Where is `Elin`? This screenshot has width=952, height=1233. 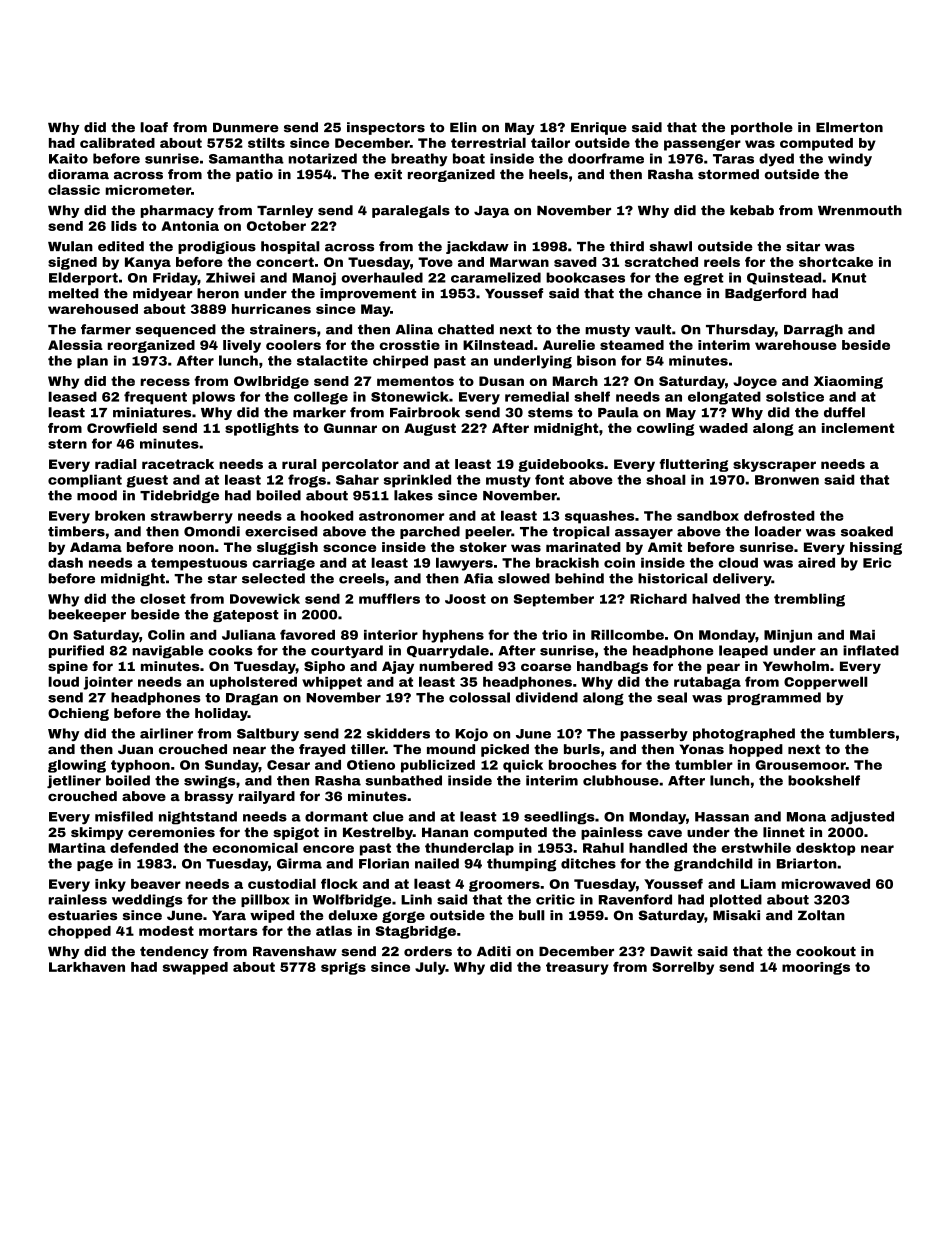
Elin is located at coordinates (463, 127).
